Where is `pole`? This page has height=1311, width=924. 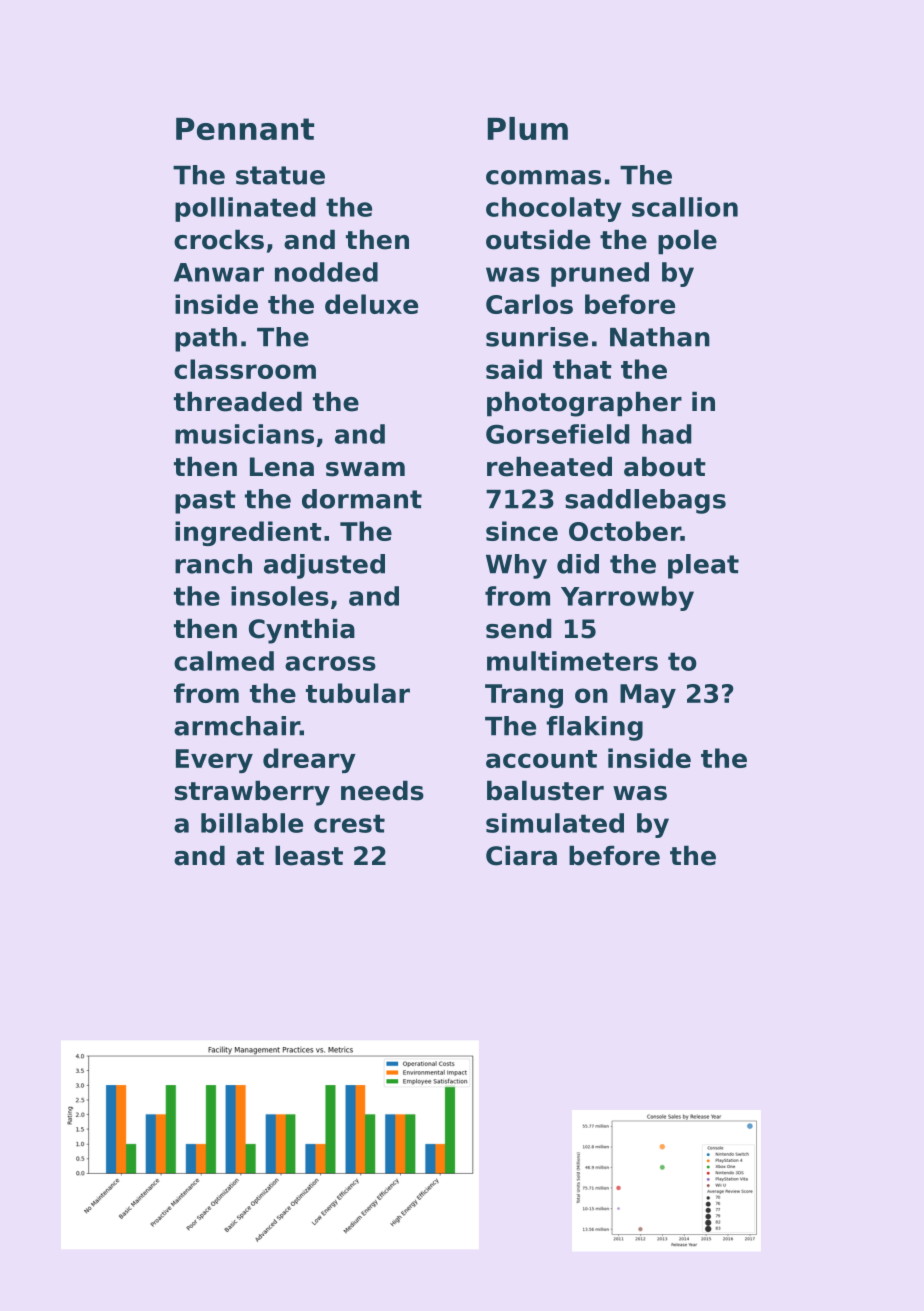 pole is located at coordinates (687, 242).
